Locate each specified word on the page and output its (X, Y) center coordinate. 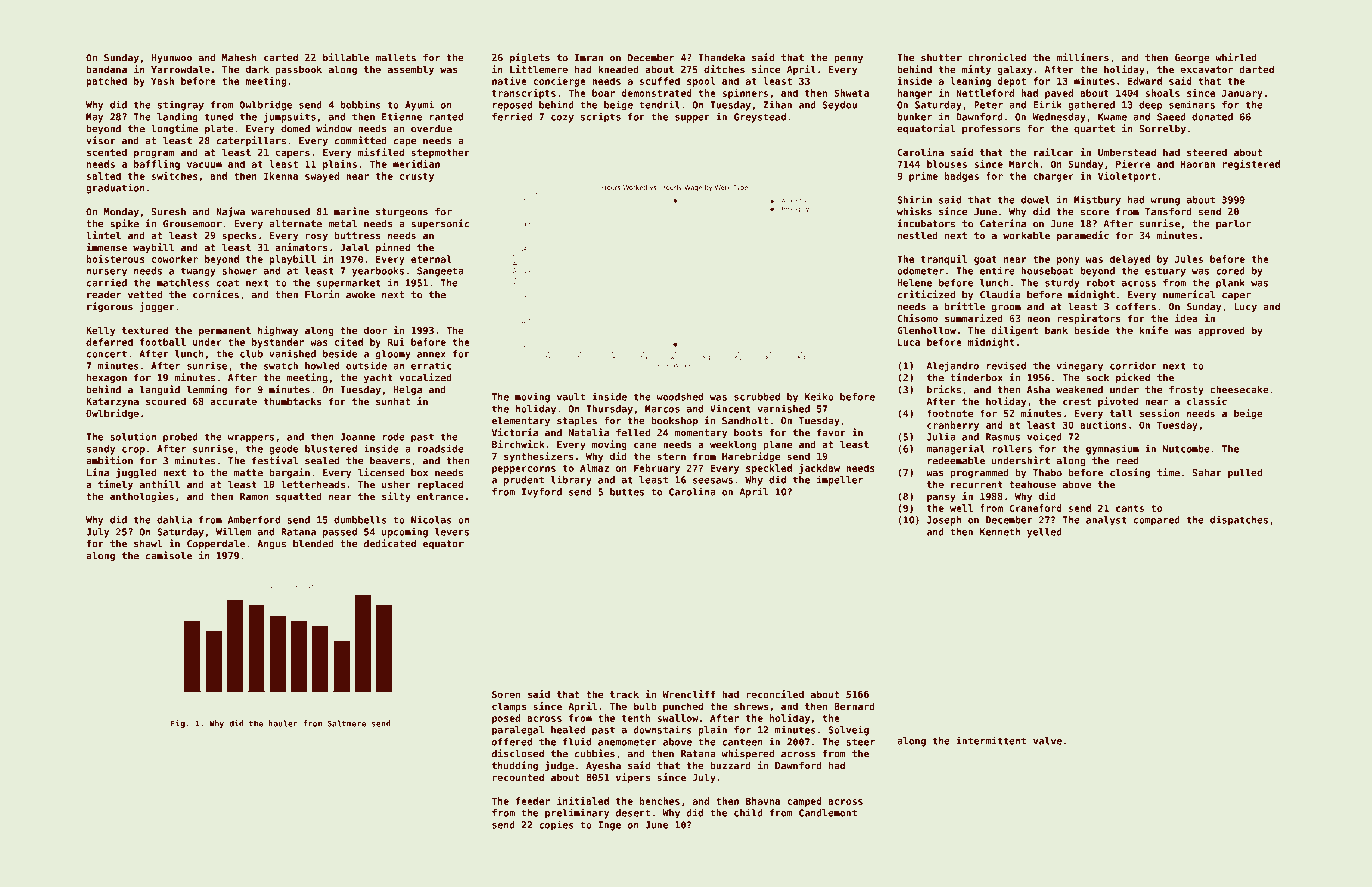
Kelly (100, 331)
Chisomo (918, 318)
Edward (1145, 81)
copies (556, 825)
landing (177, 117)
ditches (724, 69)
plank (1230, 284)
